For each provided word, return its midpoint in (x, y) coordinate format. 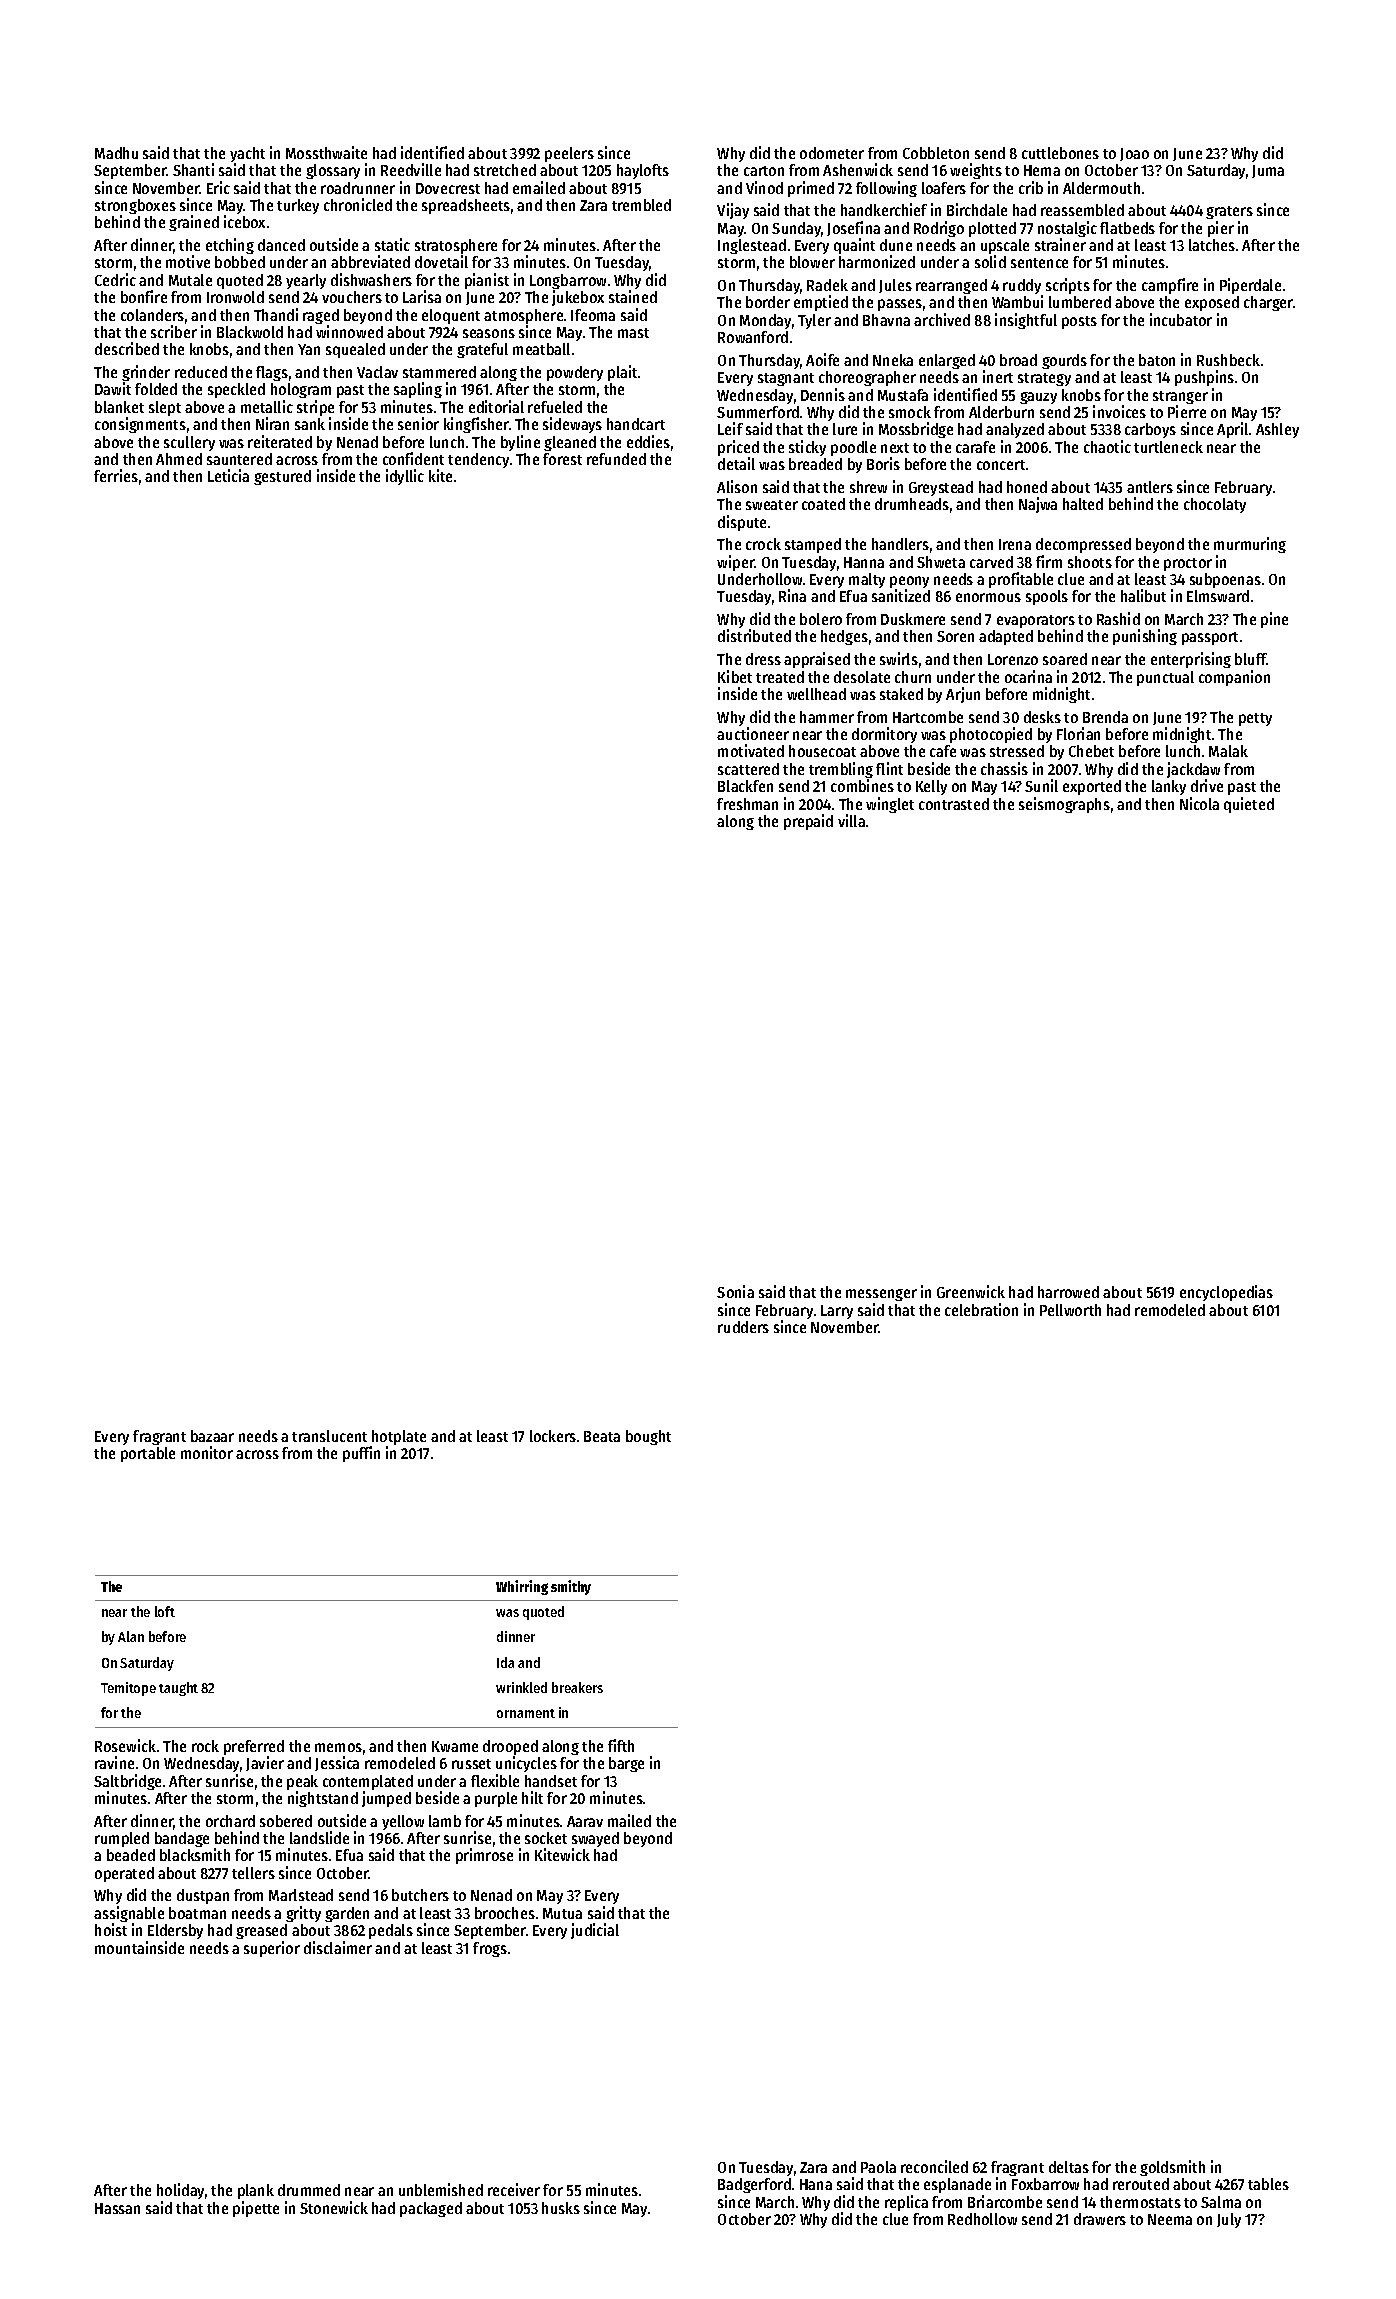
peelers (569, 154)
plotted (992, 229)
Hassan (117, 2208)
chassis (1004, 768)
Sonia (735, 1291)
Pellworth (1070, 1310)
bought (648, 1437)
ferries (116, 475)
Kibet (735, 676)
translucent (329, 1436)
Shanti (193, 169)
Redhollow (982, 2219)
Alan (131, 1636)
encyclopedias (1226, 1293)
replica (906, 2203)
